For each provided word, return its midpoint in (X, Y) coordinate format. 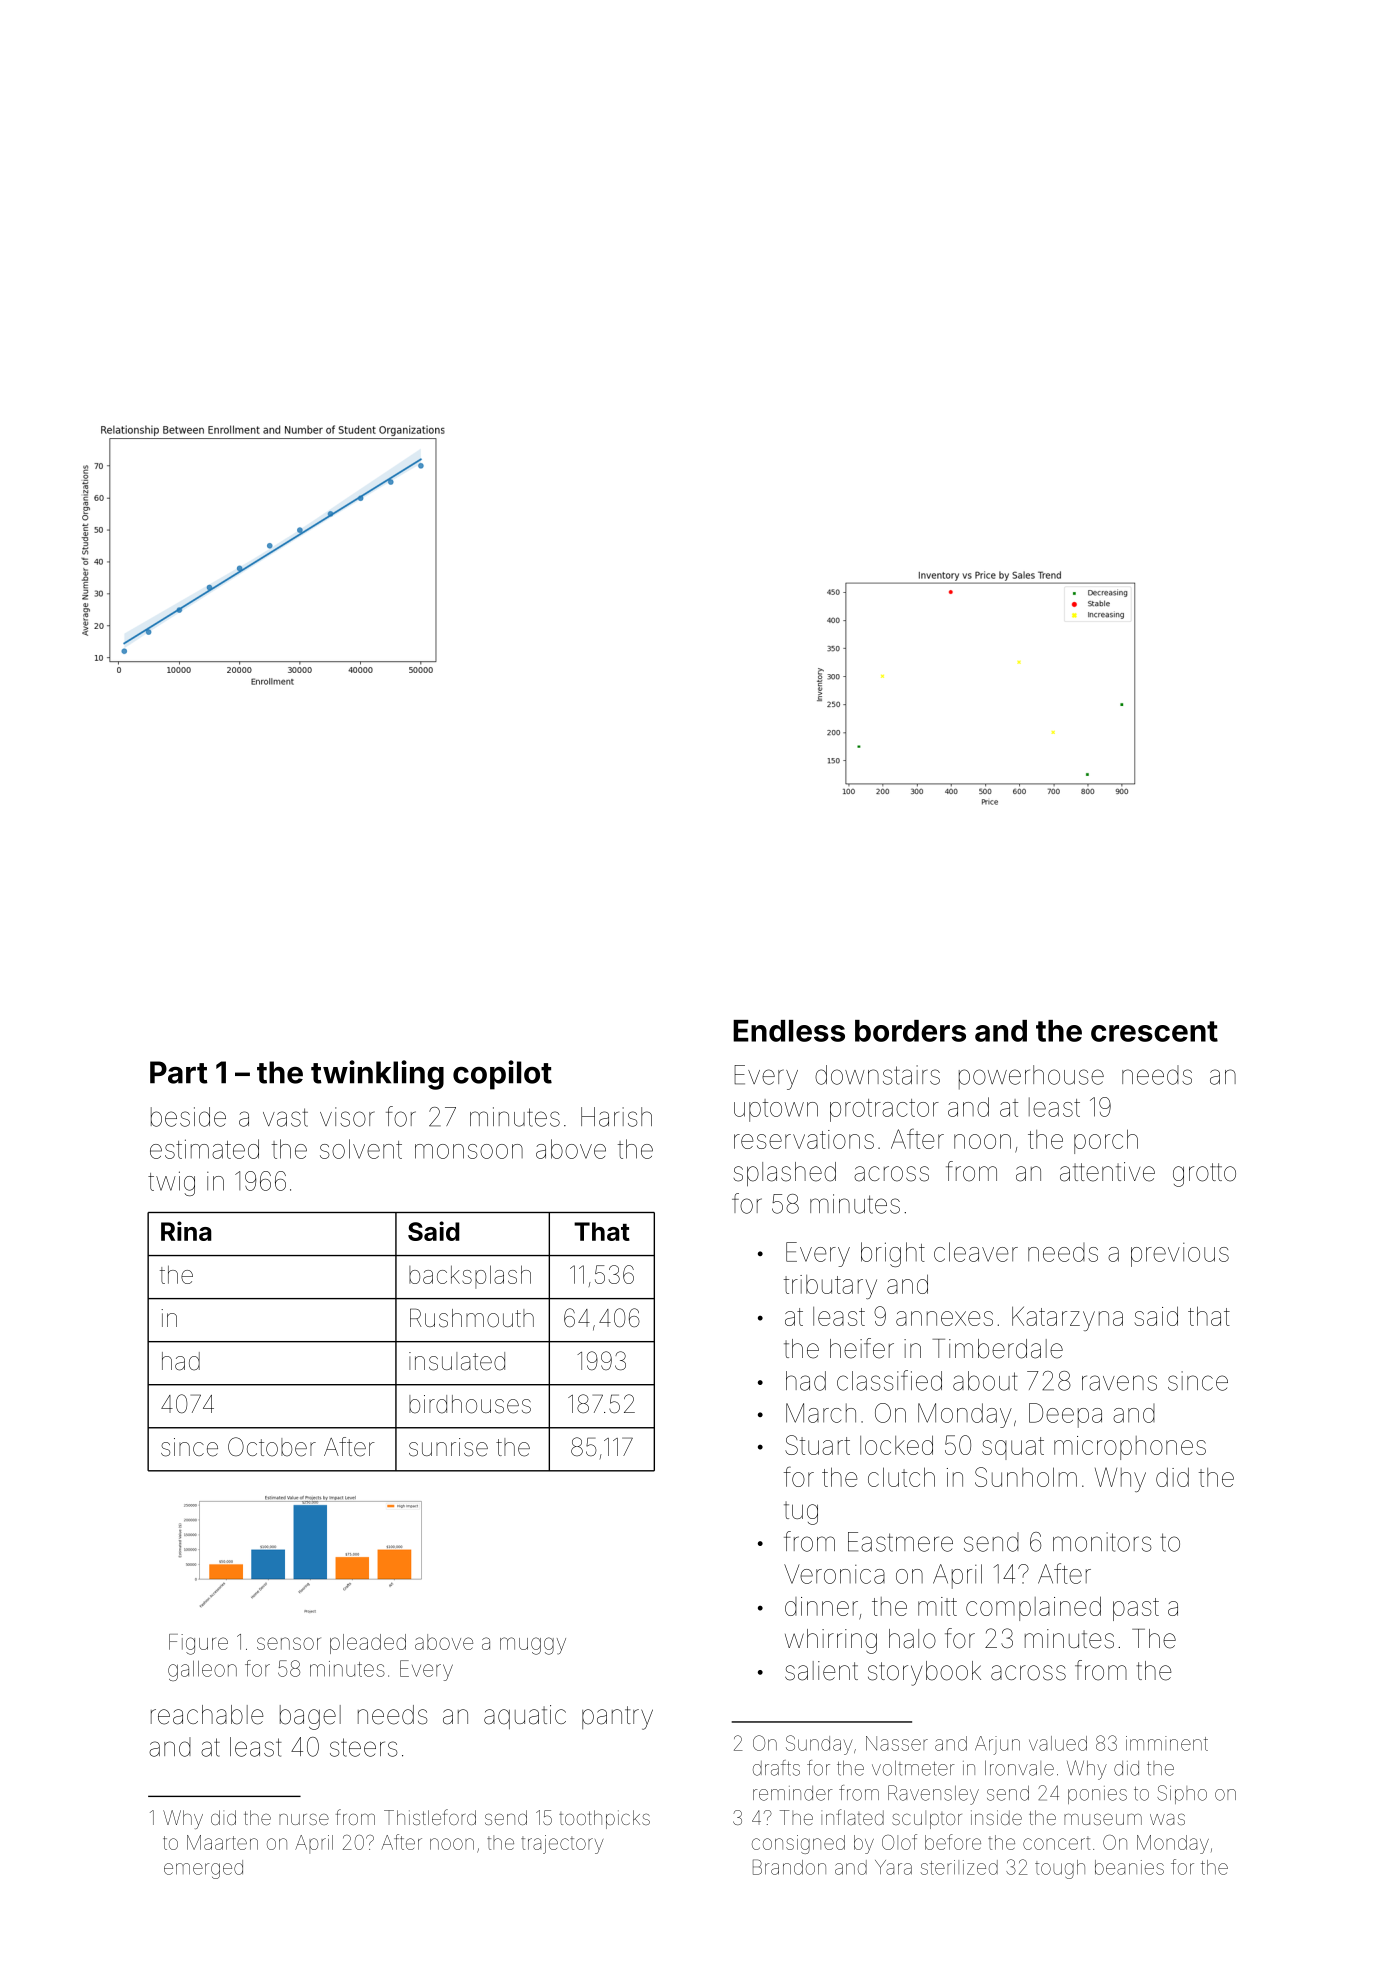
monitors (1102, 1542)
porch (1106, 1141)
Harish (616, 1117)
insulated (457, 1361)
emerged (203, 1869)
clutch (901, 1477)
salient (821, 1671)
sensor (289, 1643)
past (1136, 1609)
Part (179, 1072)
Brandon (789, 1867)
